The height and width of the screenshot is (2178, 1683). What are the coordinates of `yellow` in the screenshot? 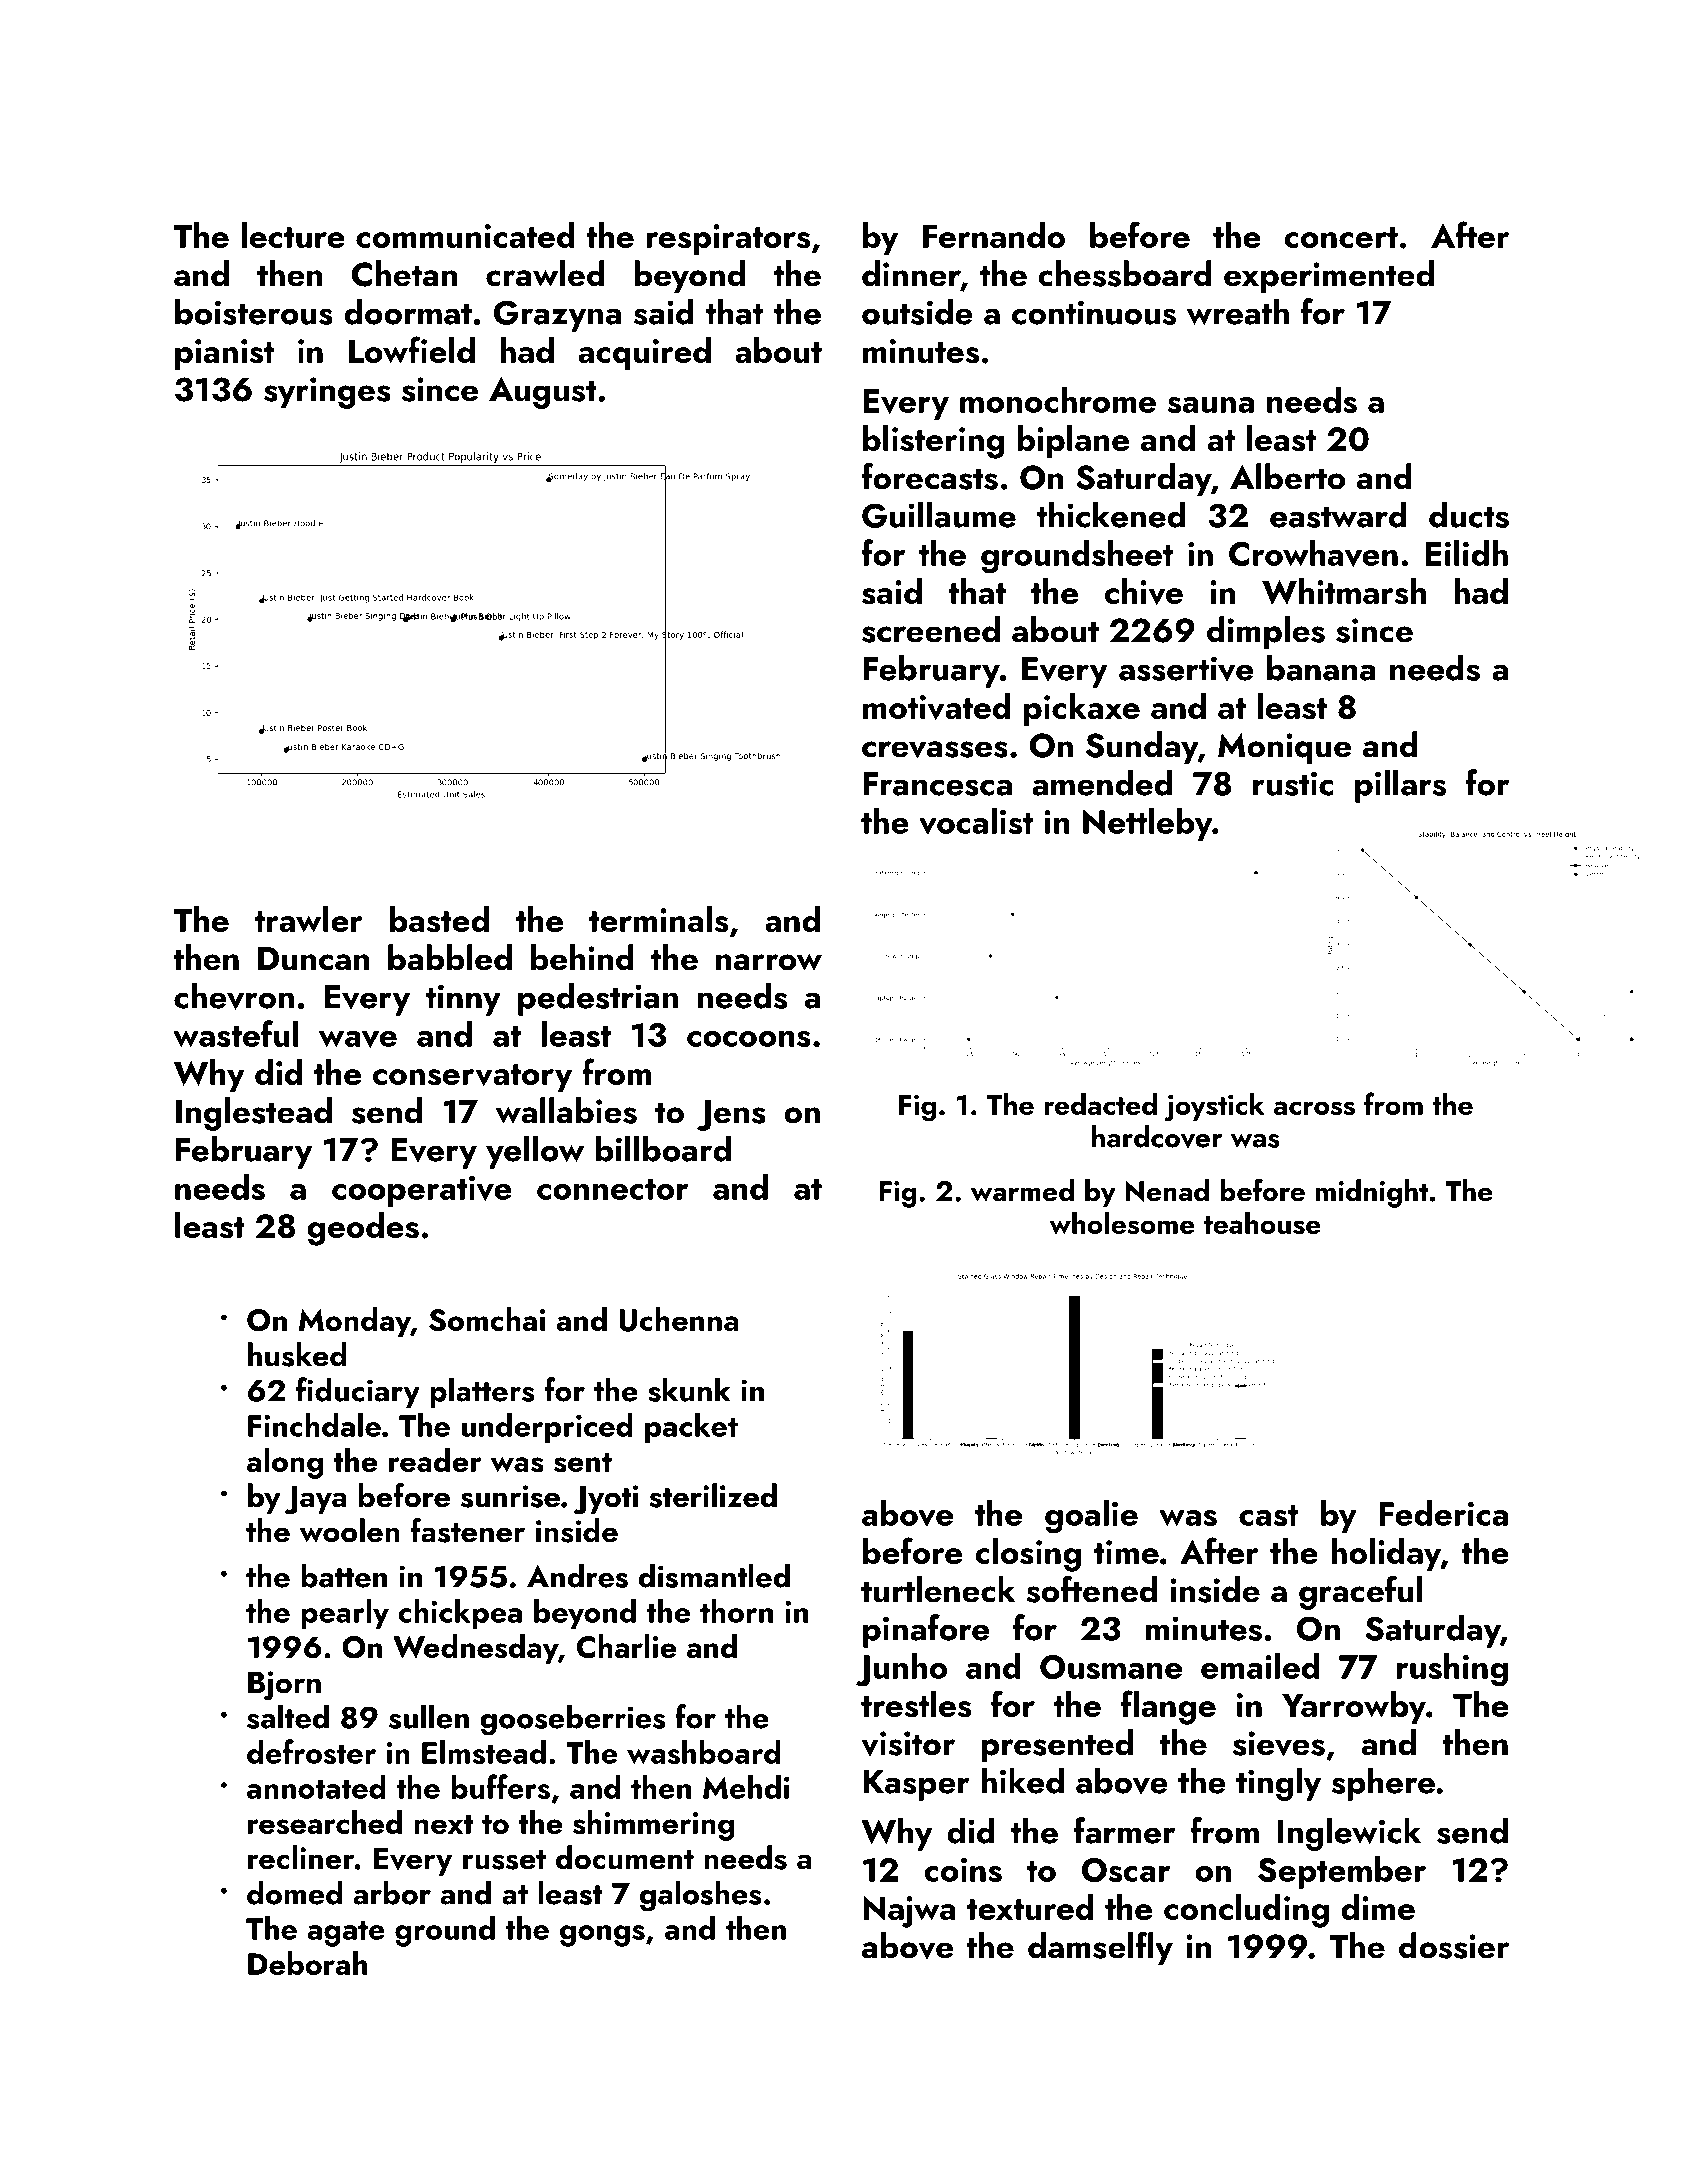 It's located at (535, 1152).
